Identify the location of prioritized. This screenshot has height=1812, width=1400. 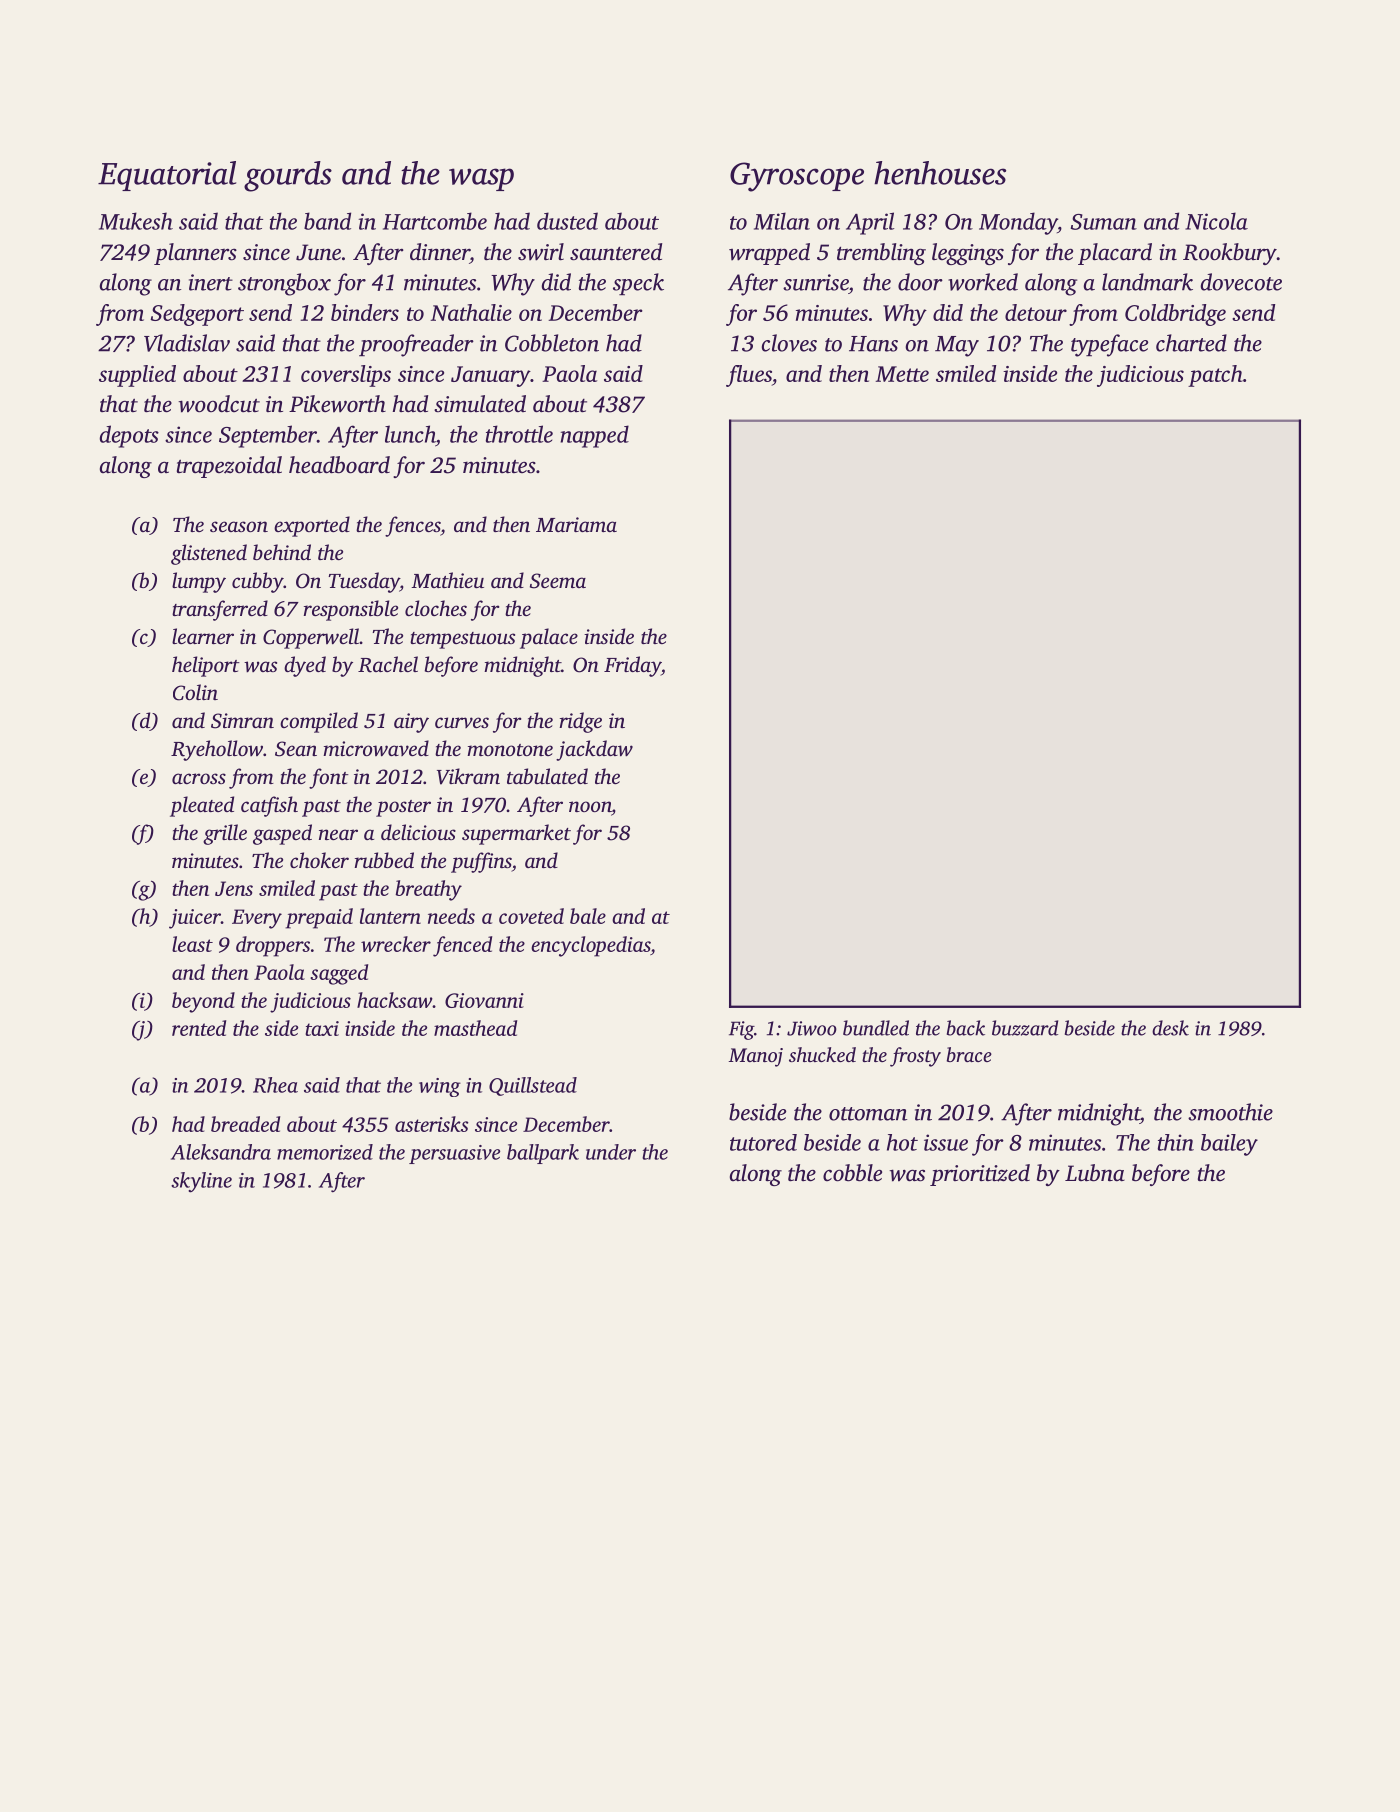
(980, 1175).
